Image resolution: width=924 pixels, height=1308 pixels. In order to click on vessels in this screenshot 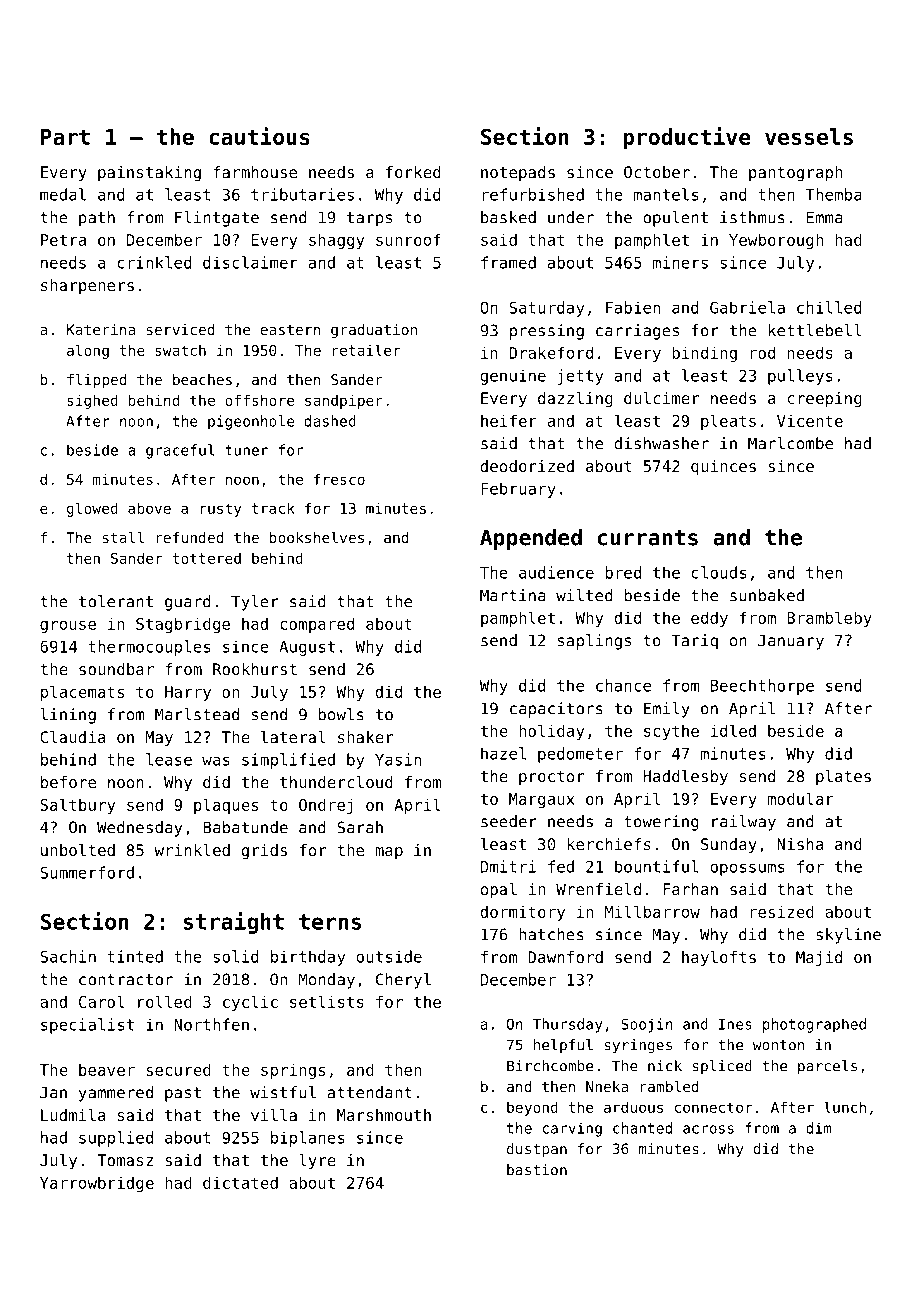, I will do `click(809, 136)`.
